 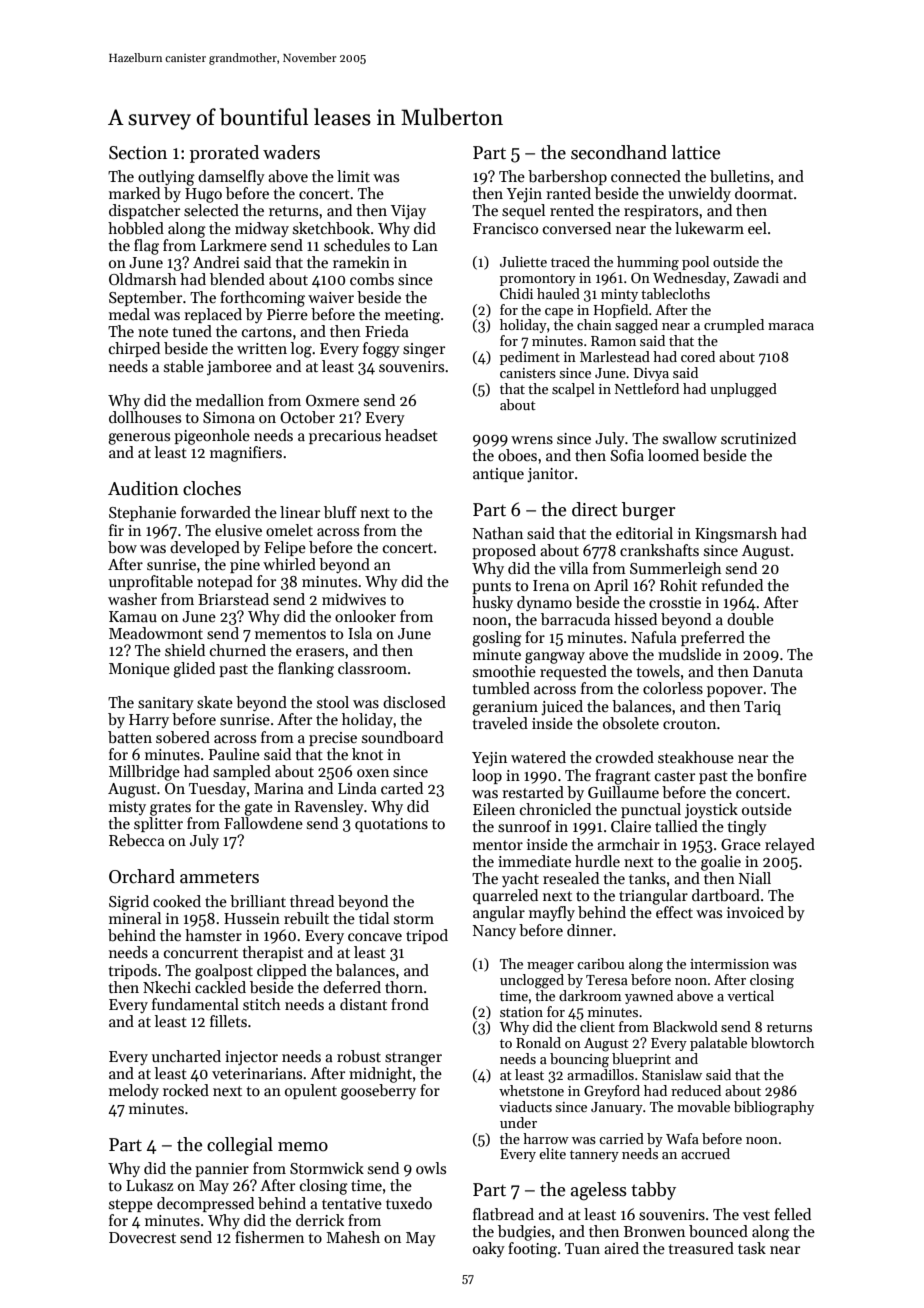 I want to click on gosling, so click(x=497, y=639).
